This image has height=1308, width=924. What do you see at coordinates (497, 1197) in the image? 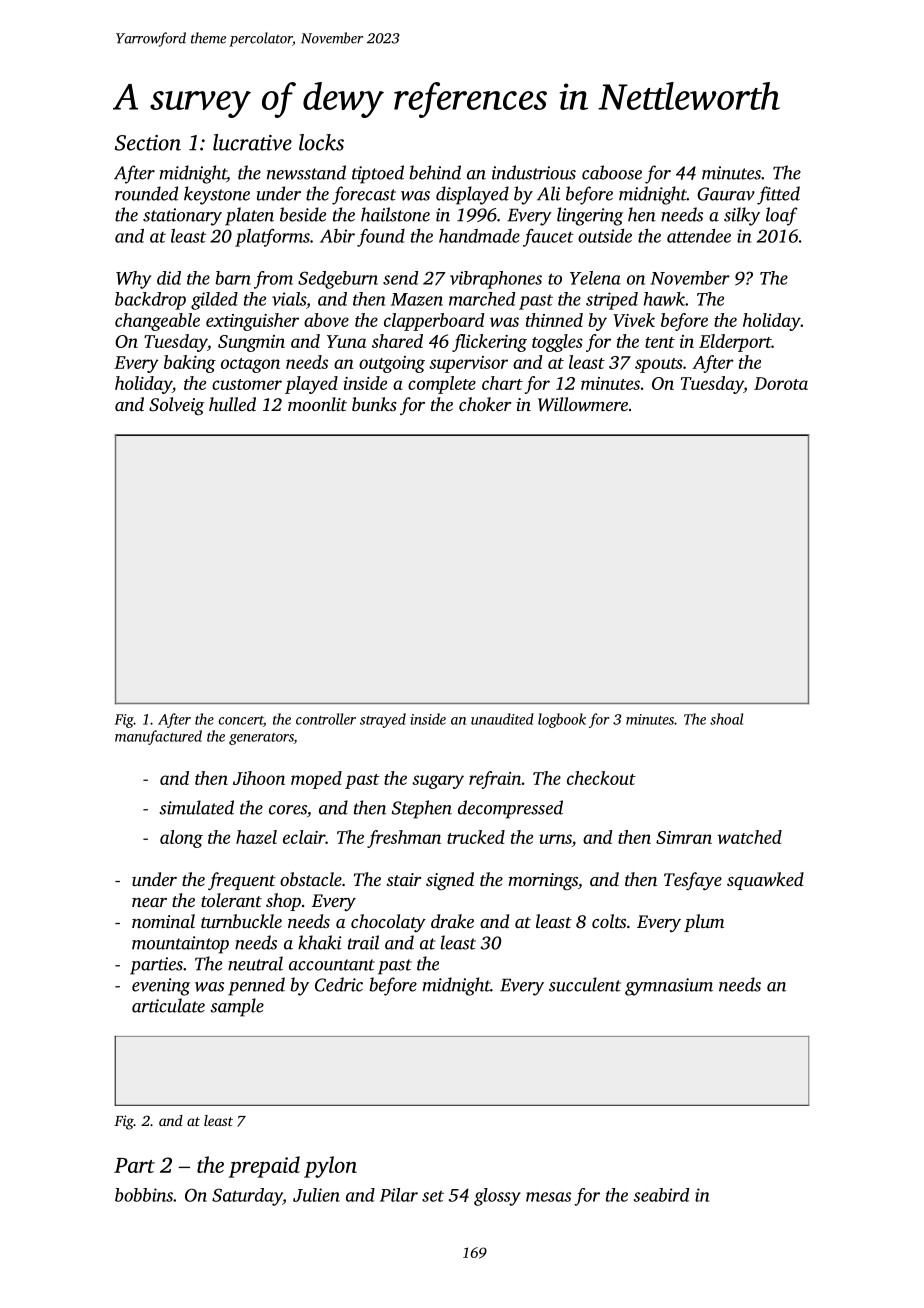
I see `glossy` at bounding box center [497, 1197].
